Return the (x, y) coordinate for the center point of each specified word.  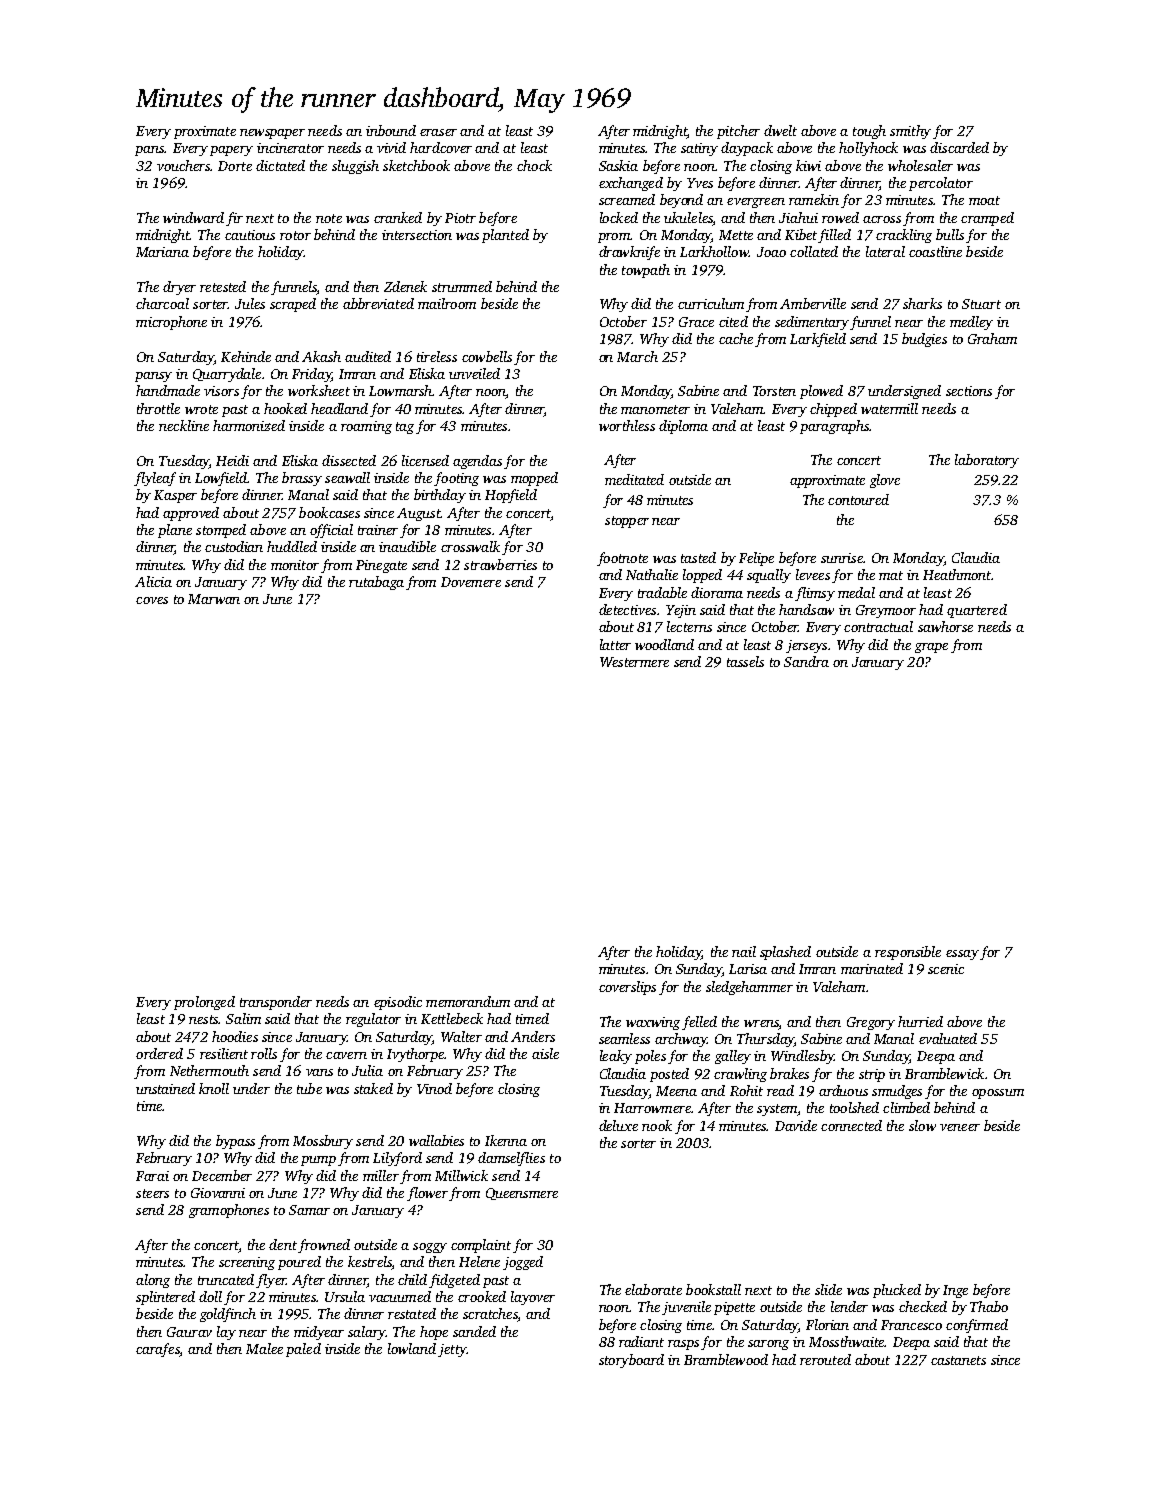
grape (931, 648)
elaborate (653, 1289)
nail (744, 951)
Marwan (214, 599)
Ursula (345, 1296)
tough (869, 132)
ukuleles (688, 217)
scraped (293, 305)
